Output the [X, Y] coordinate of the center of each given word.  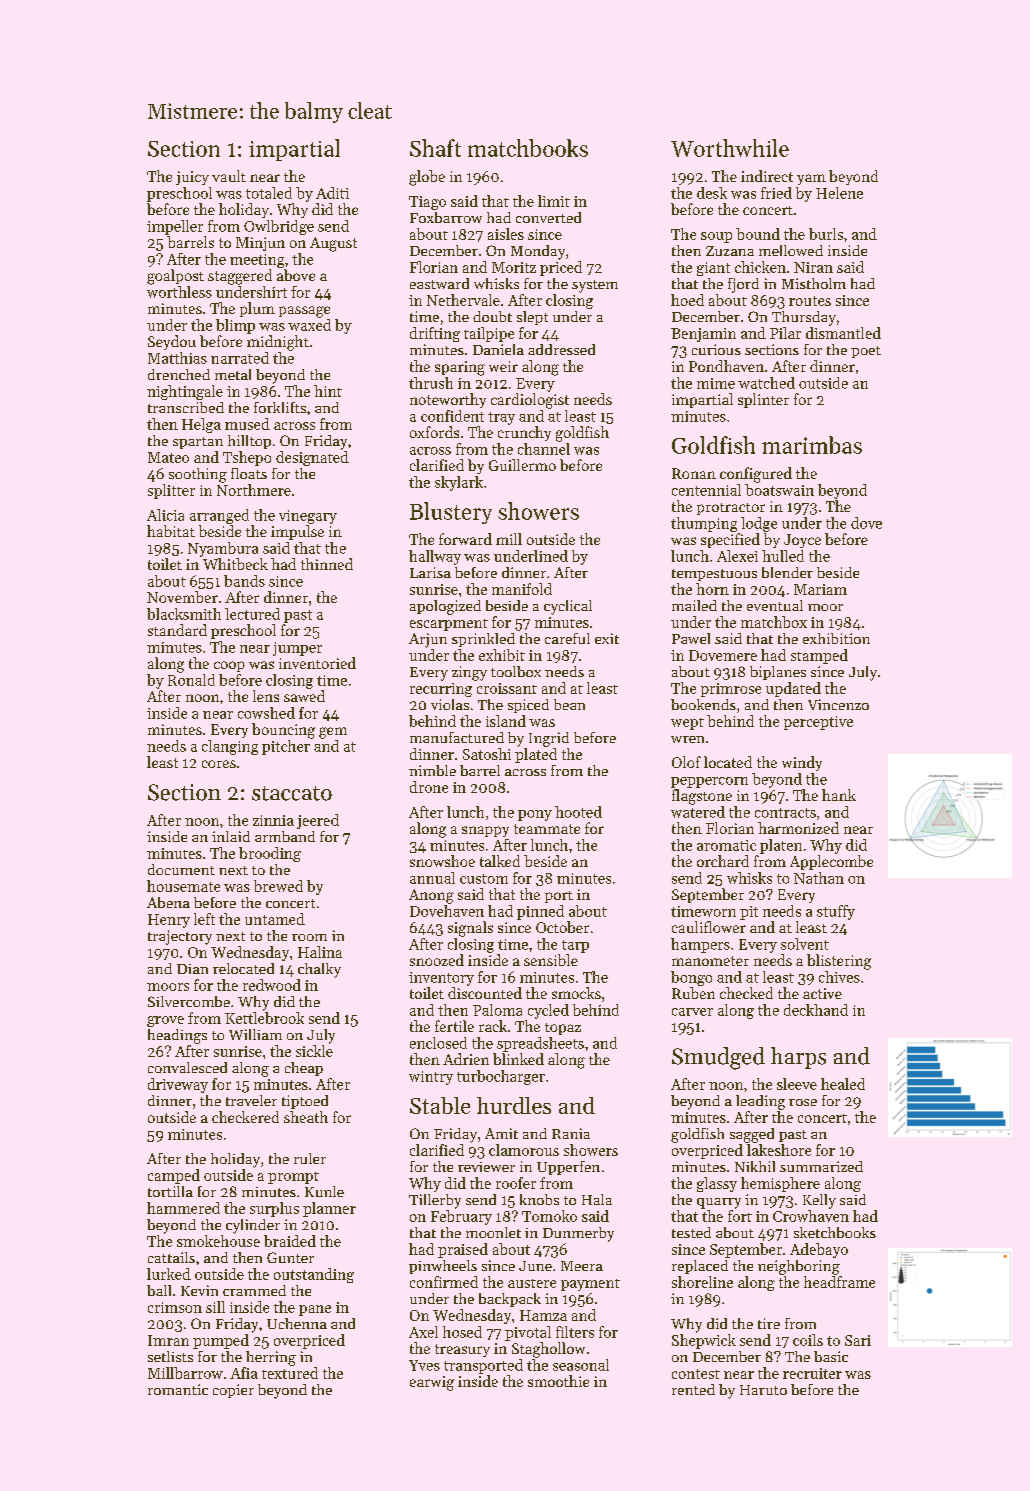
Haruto [763, 1390]
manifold [522, 589]
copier [233, 1391]
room [309, 937]
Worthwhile [730, 148]
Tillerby [435, 1201]
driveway [178, 1085]
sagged [752, 1135]
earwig [432, 1383]
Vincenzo [838, 704]
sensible [551, 960]
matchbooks [528, 148]
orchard [723, 861]
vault [229, 176]
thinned [327, 564]
